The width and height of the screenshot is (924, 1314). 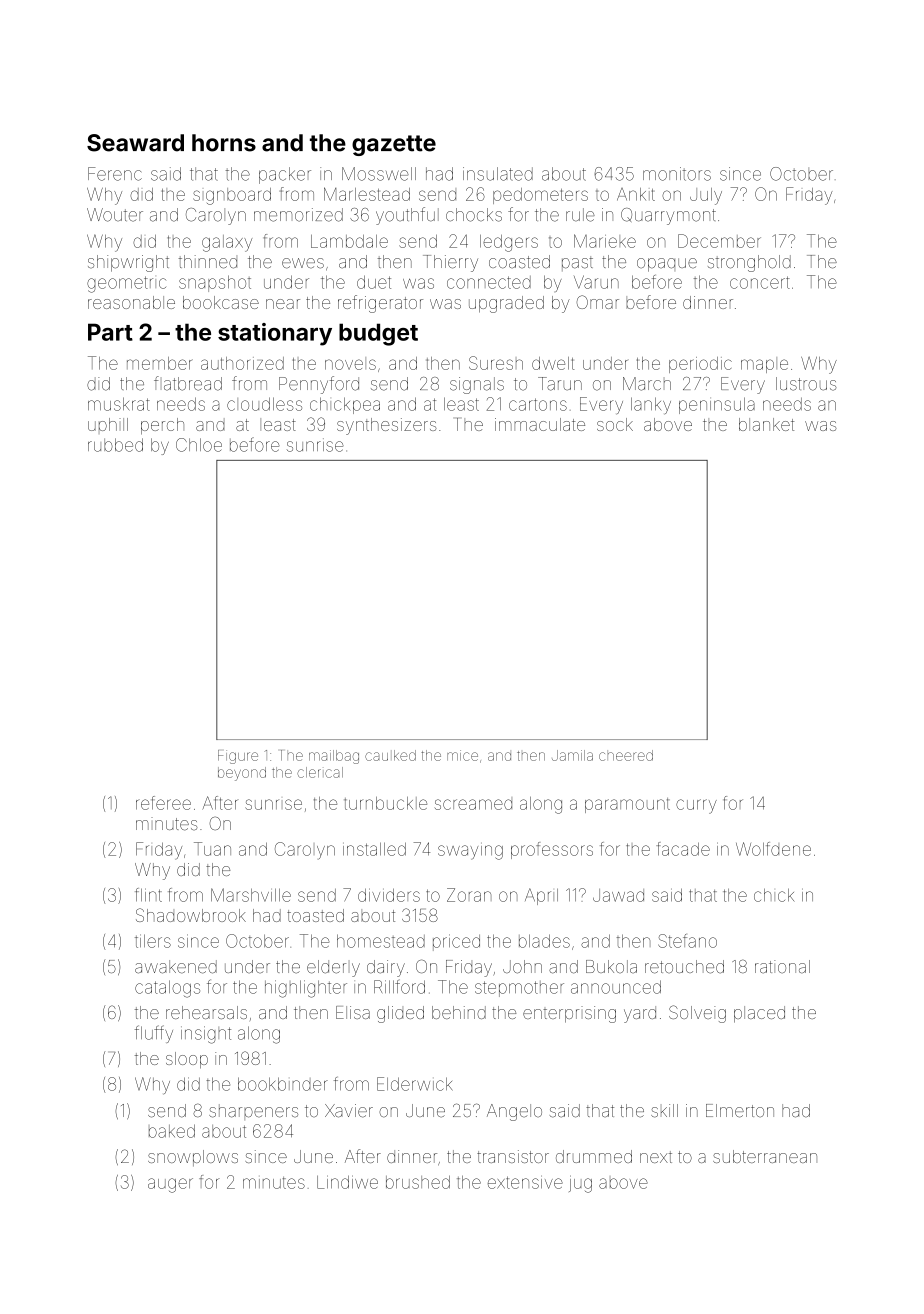 What do you see at coordinates (135, 143) in the screenshot?
I see `Seaward` at bounding box center [135, 143].
